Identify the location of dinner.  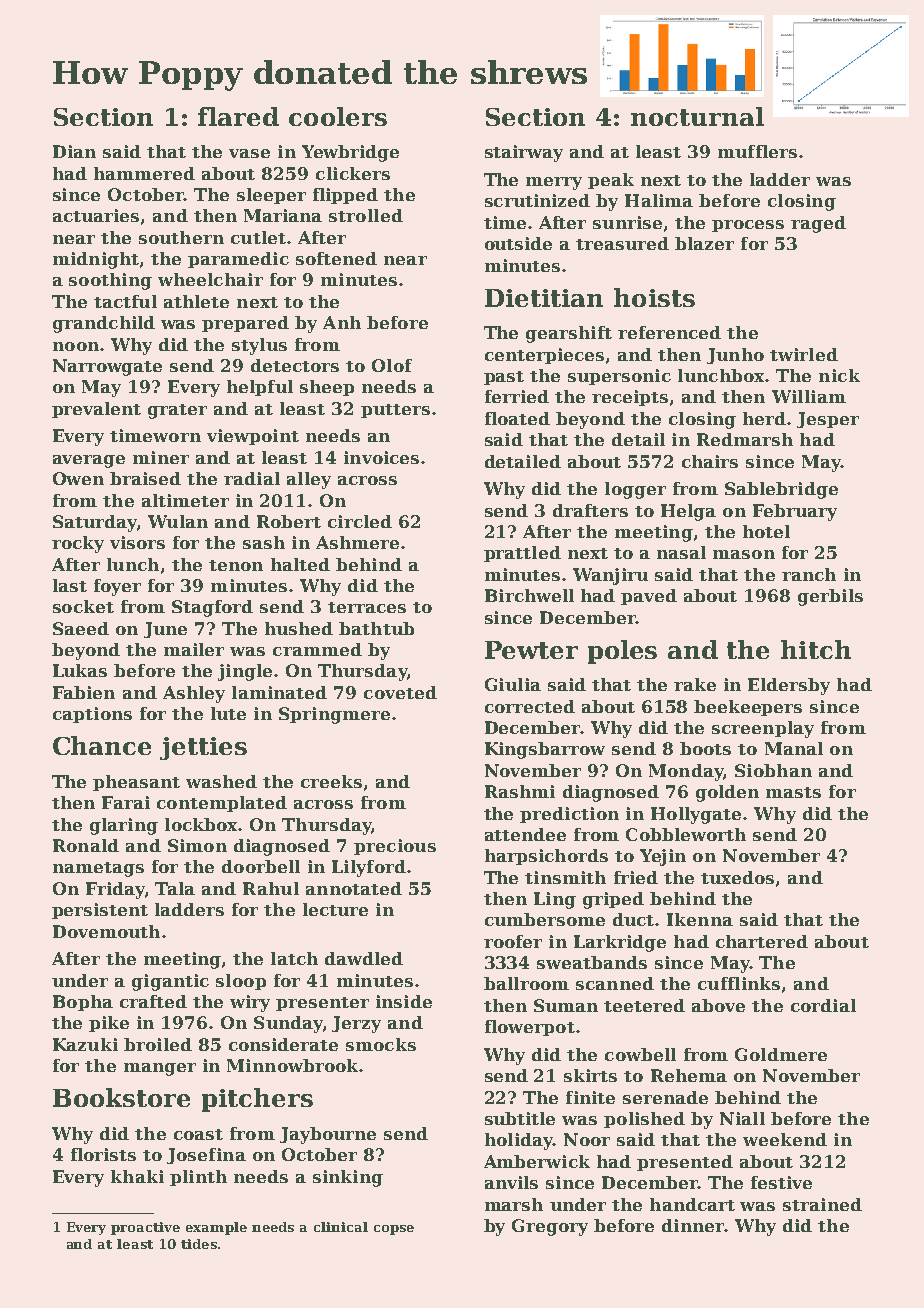
(693, 1225).
